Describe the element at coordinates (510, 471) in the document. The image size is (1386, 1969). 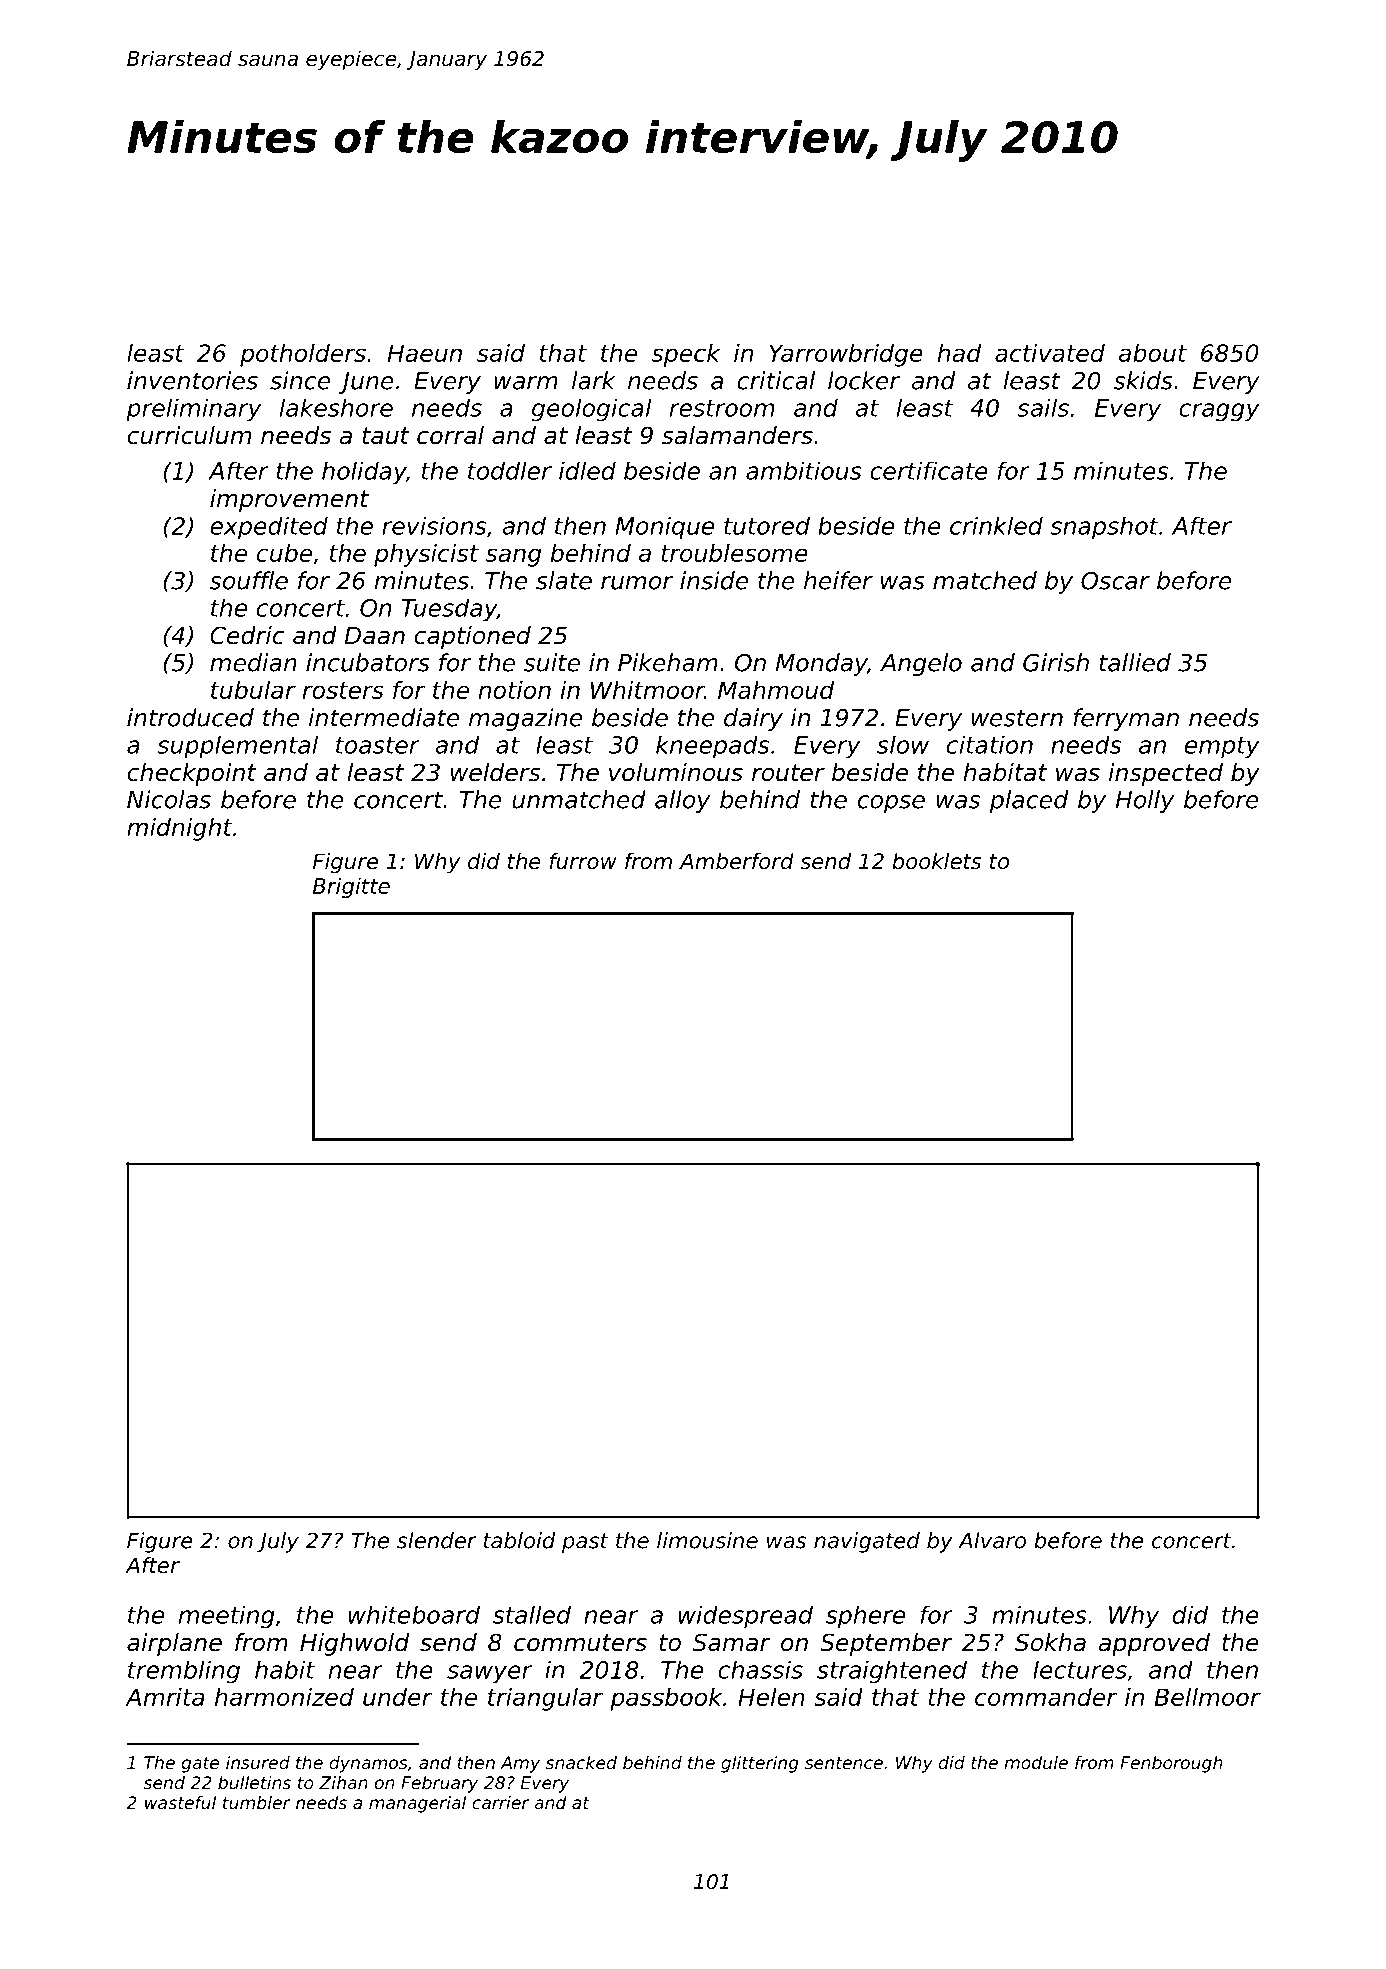
I see `toddler` at that location.
